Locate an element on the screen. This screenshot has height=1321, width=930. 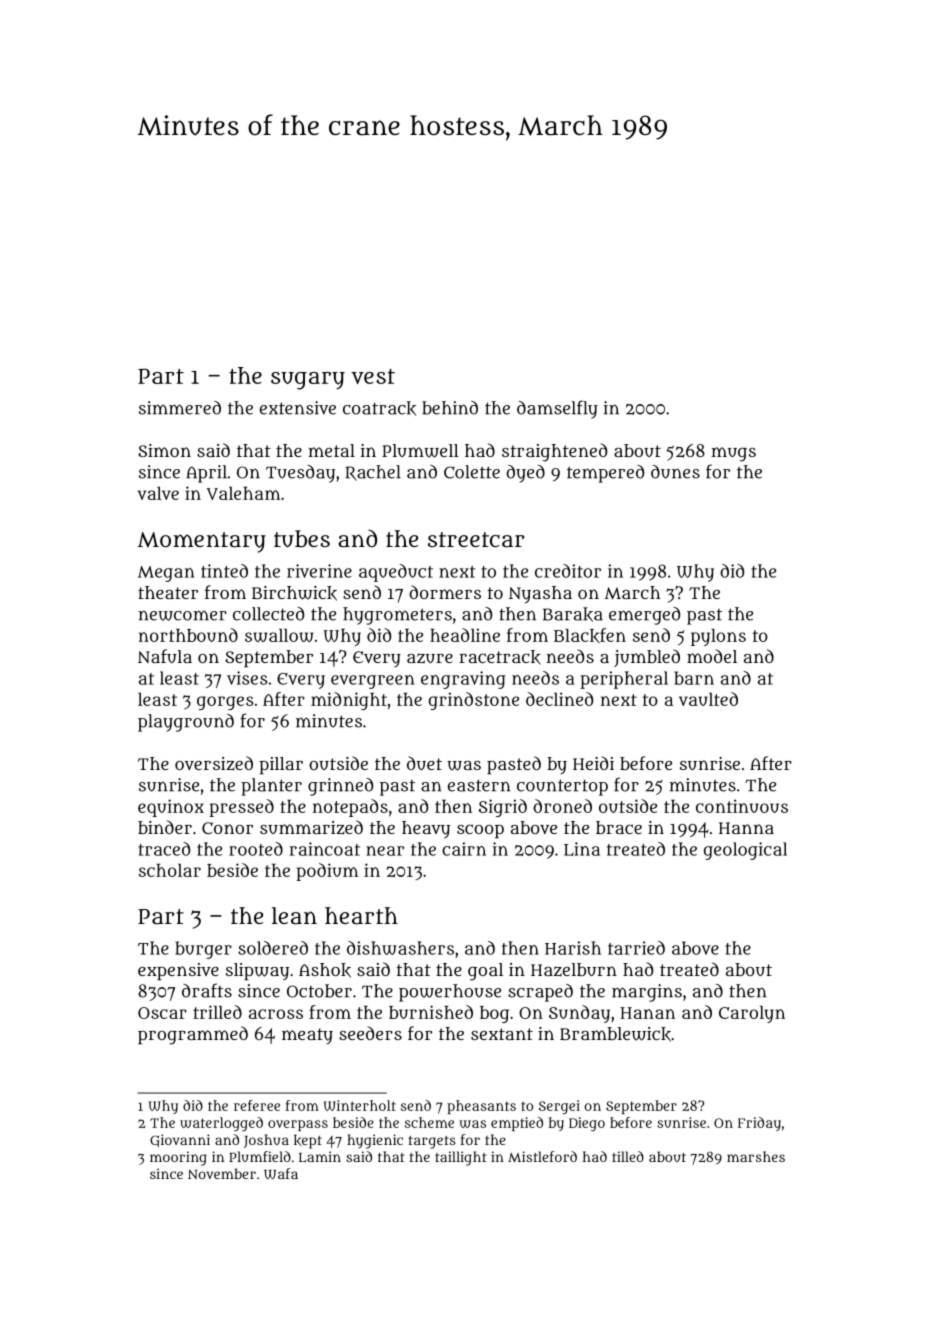
headline is located at coordinates (465, 635).
